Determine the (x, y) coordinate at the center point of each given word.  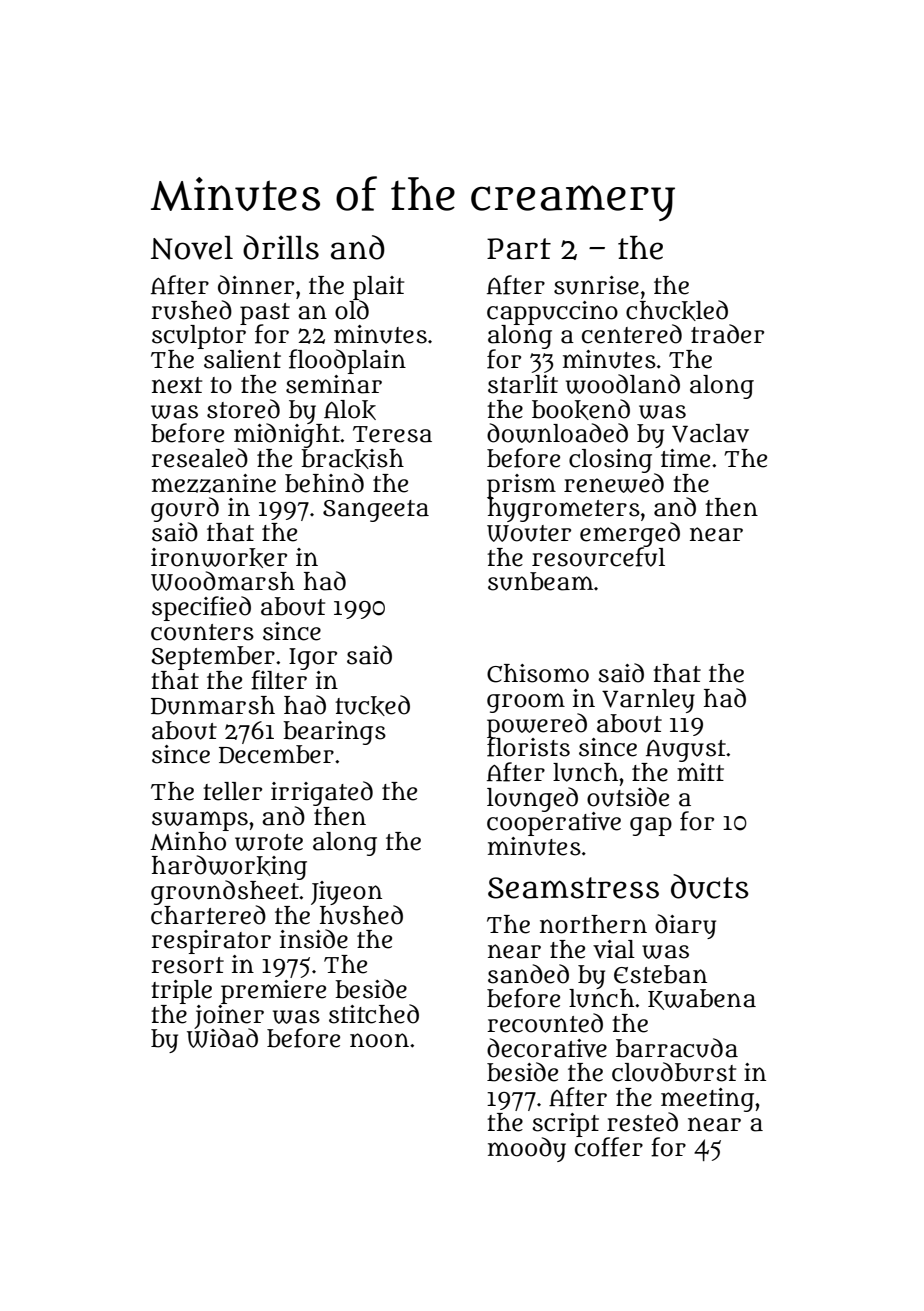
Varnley (648, 701)
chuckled (677, 310)
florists (528, 747)
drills (281, 247)
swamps (200, 821)
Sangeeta (376, 511)
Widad (222, 1038)
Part (519, 249)
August (686, 751)
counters (202, 632)
